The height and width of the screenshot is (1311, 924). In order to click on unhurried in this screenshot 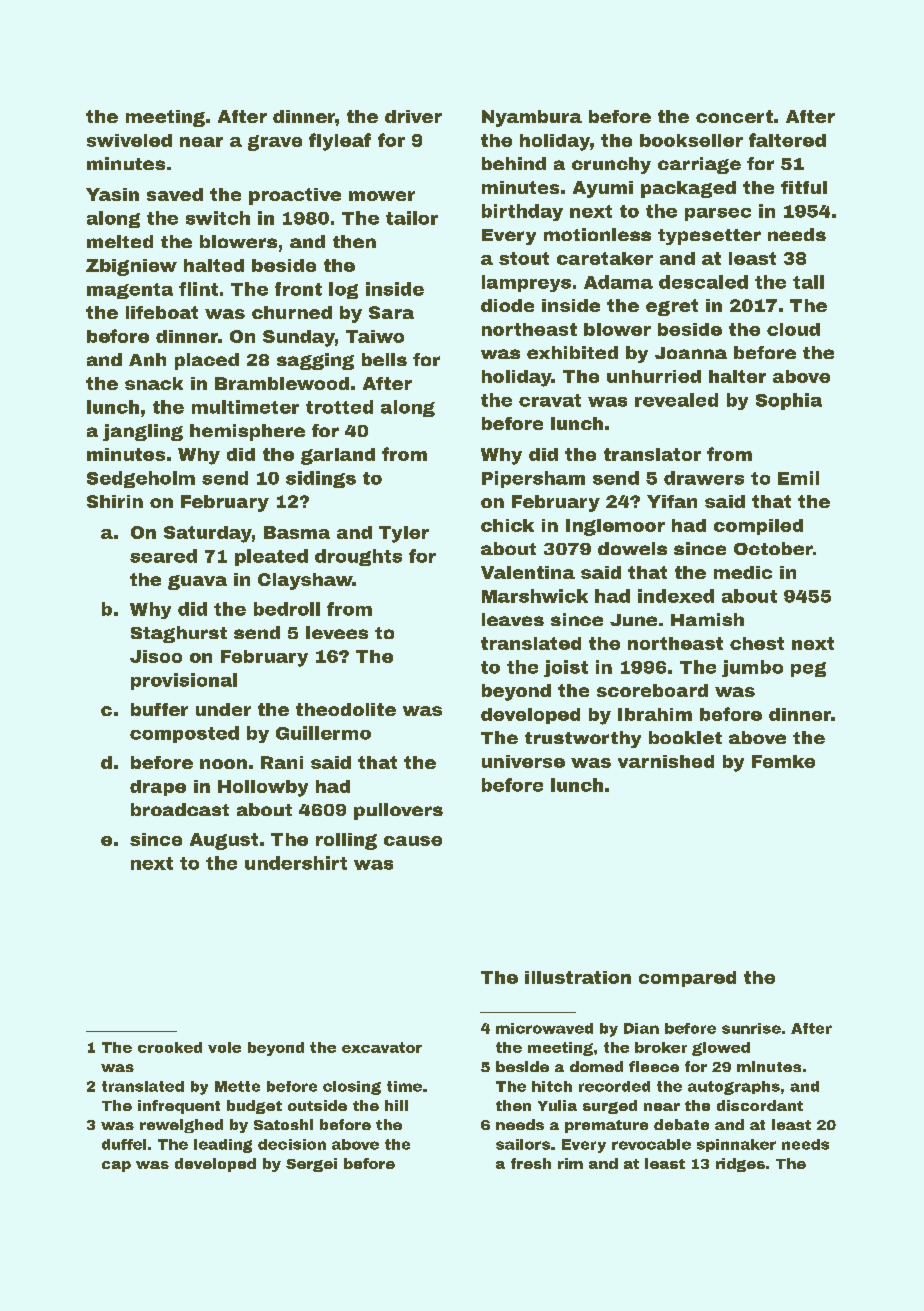, I will do `click(654, 376)`.
